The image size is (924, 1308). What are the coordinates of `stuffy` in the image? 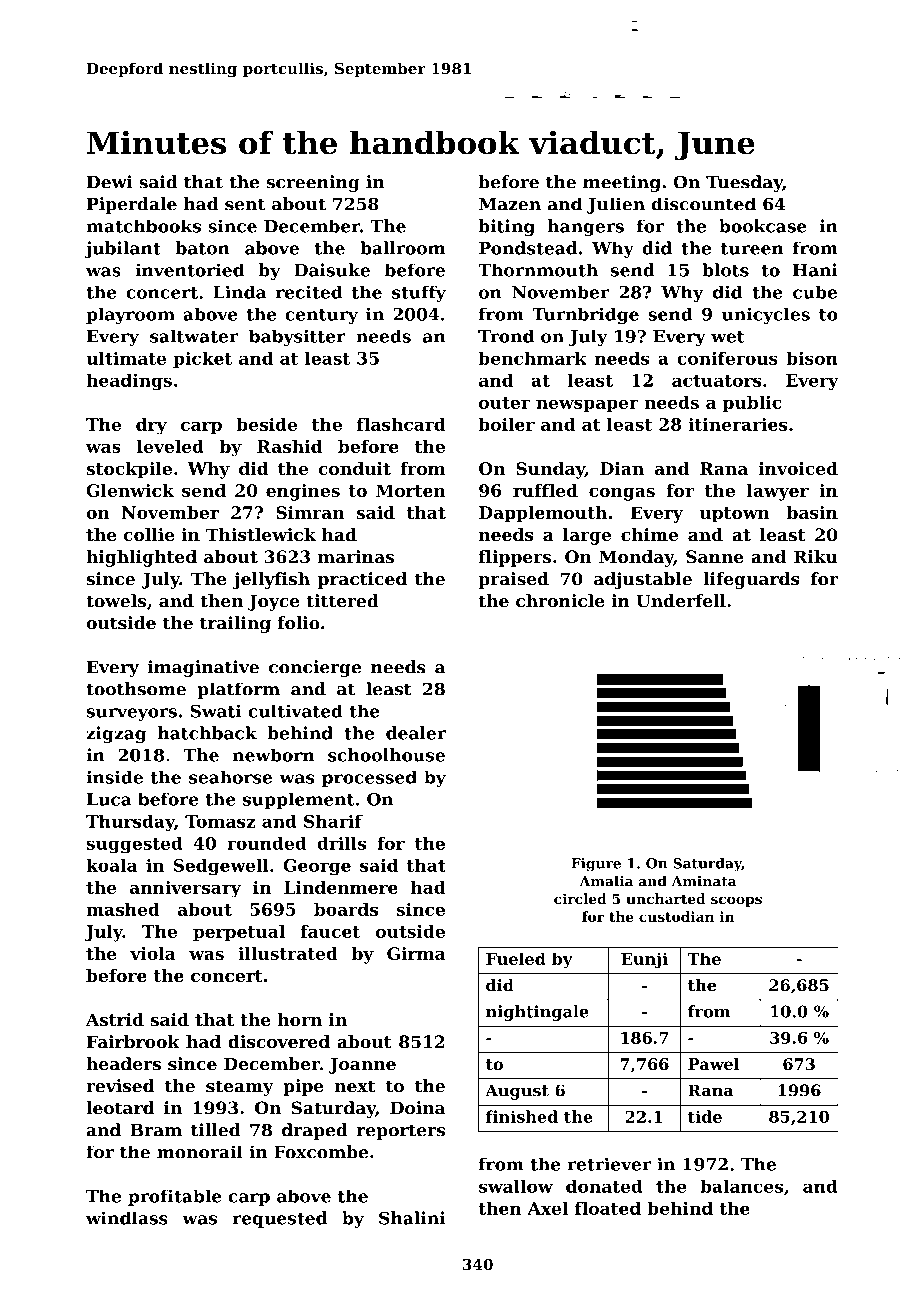 It's located at (419, 294).
